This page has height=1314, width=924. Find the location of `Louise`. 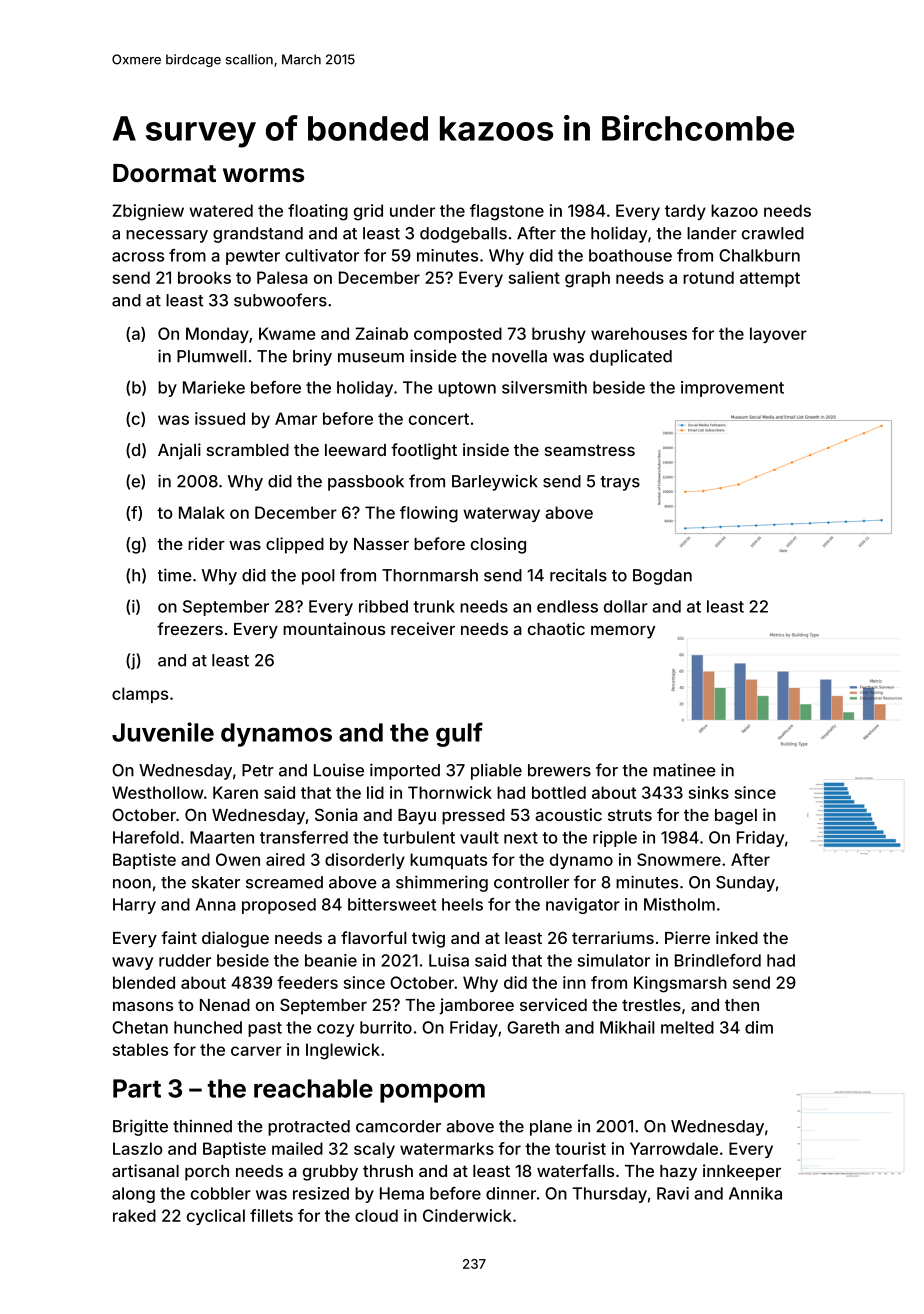

Louise is located at coordinates (339, 770).
